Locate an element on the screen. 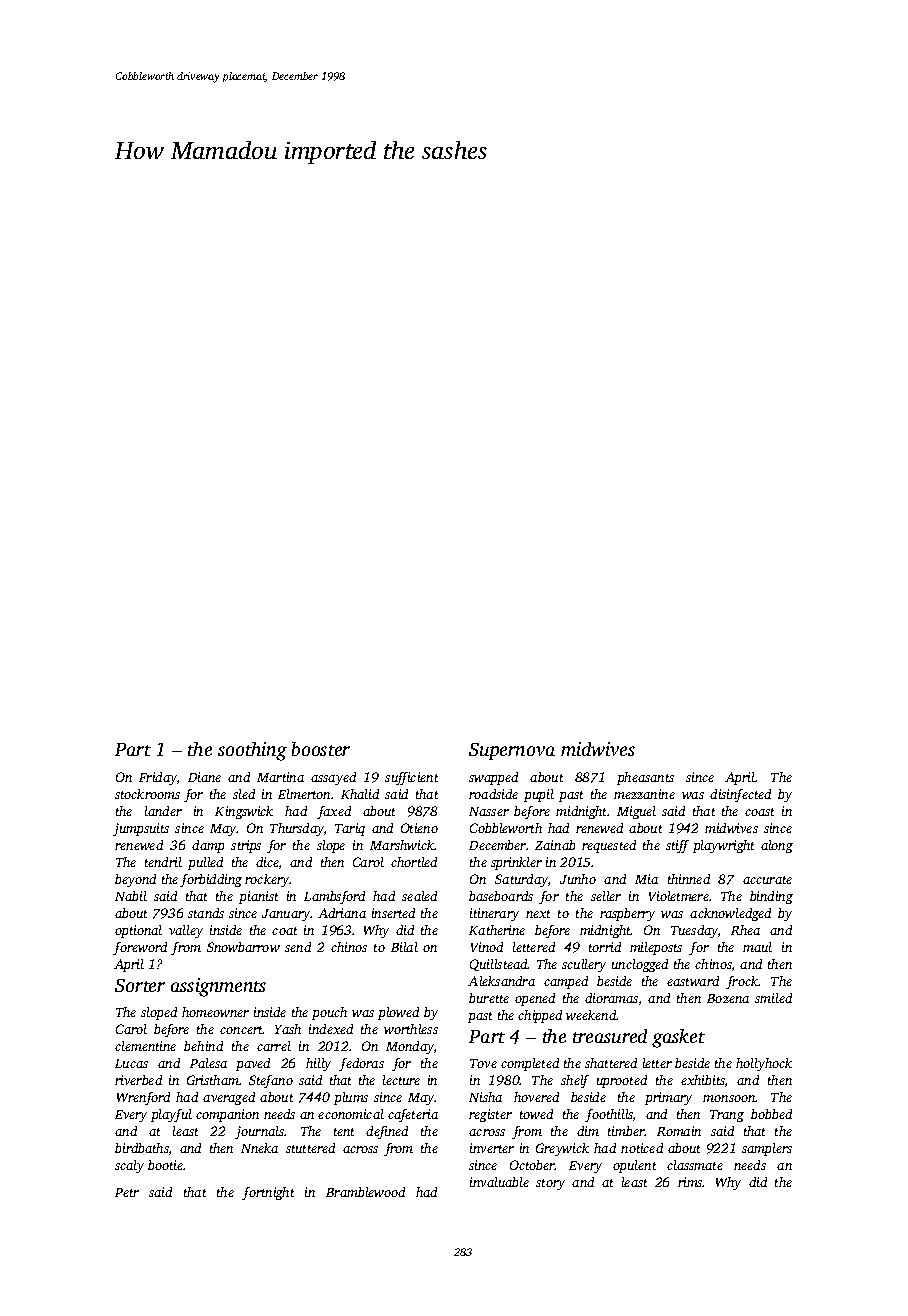  binding is located at coordinates (771, 897).
